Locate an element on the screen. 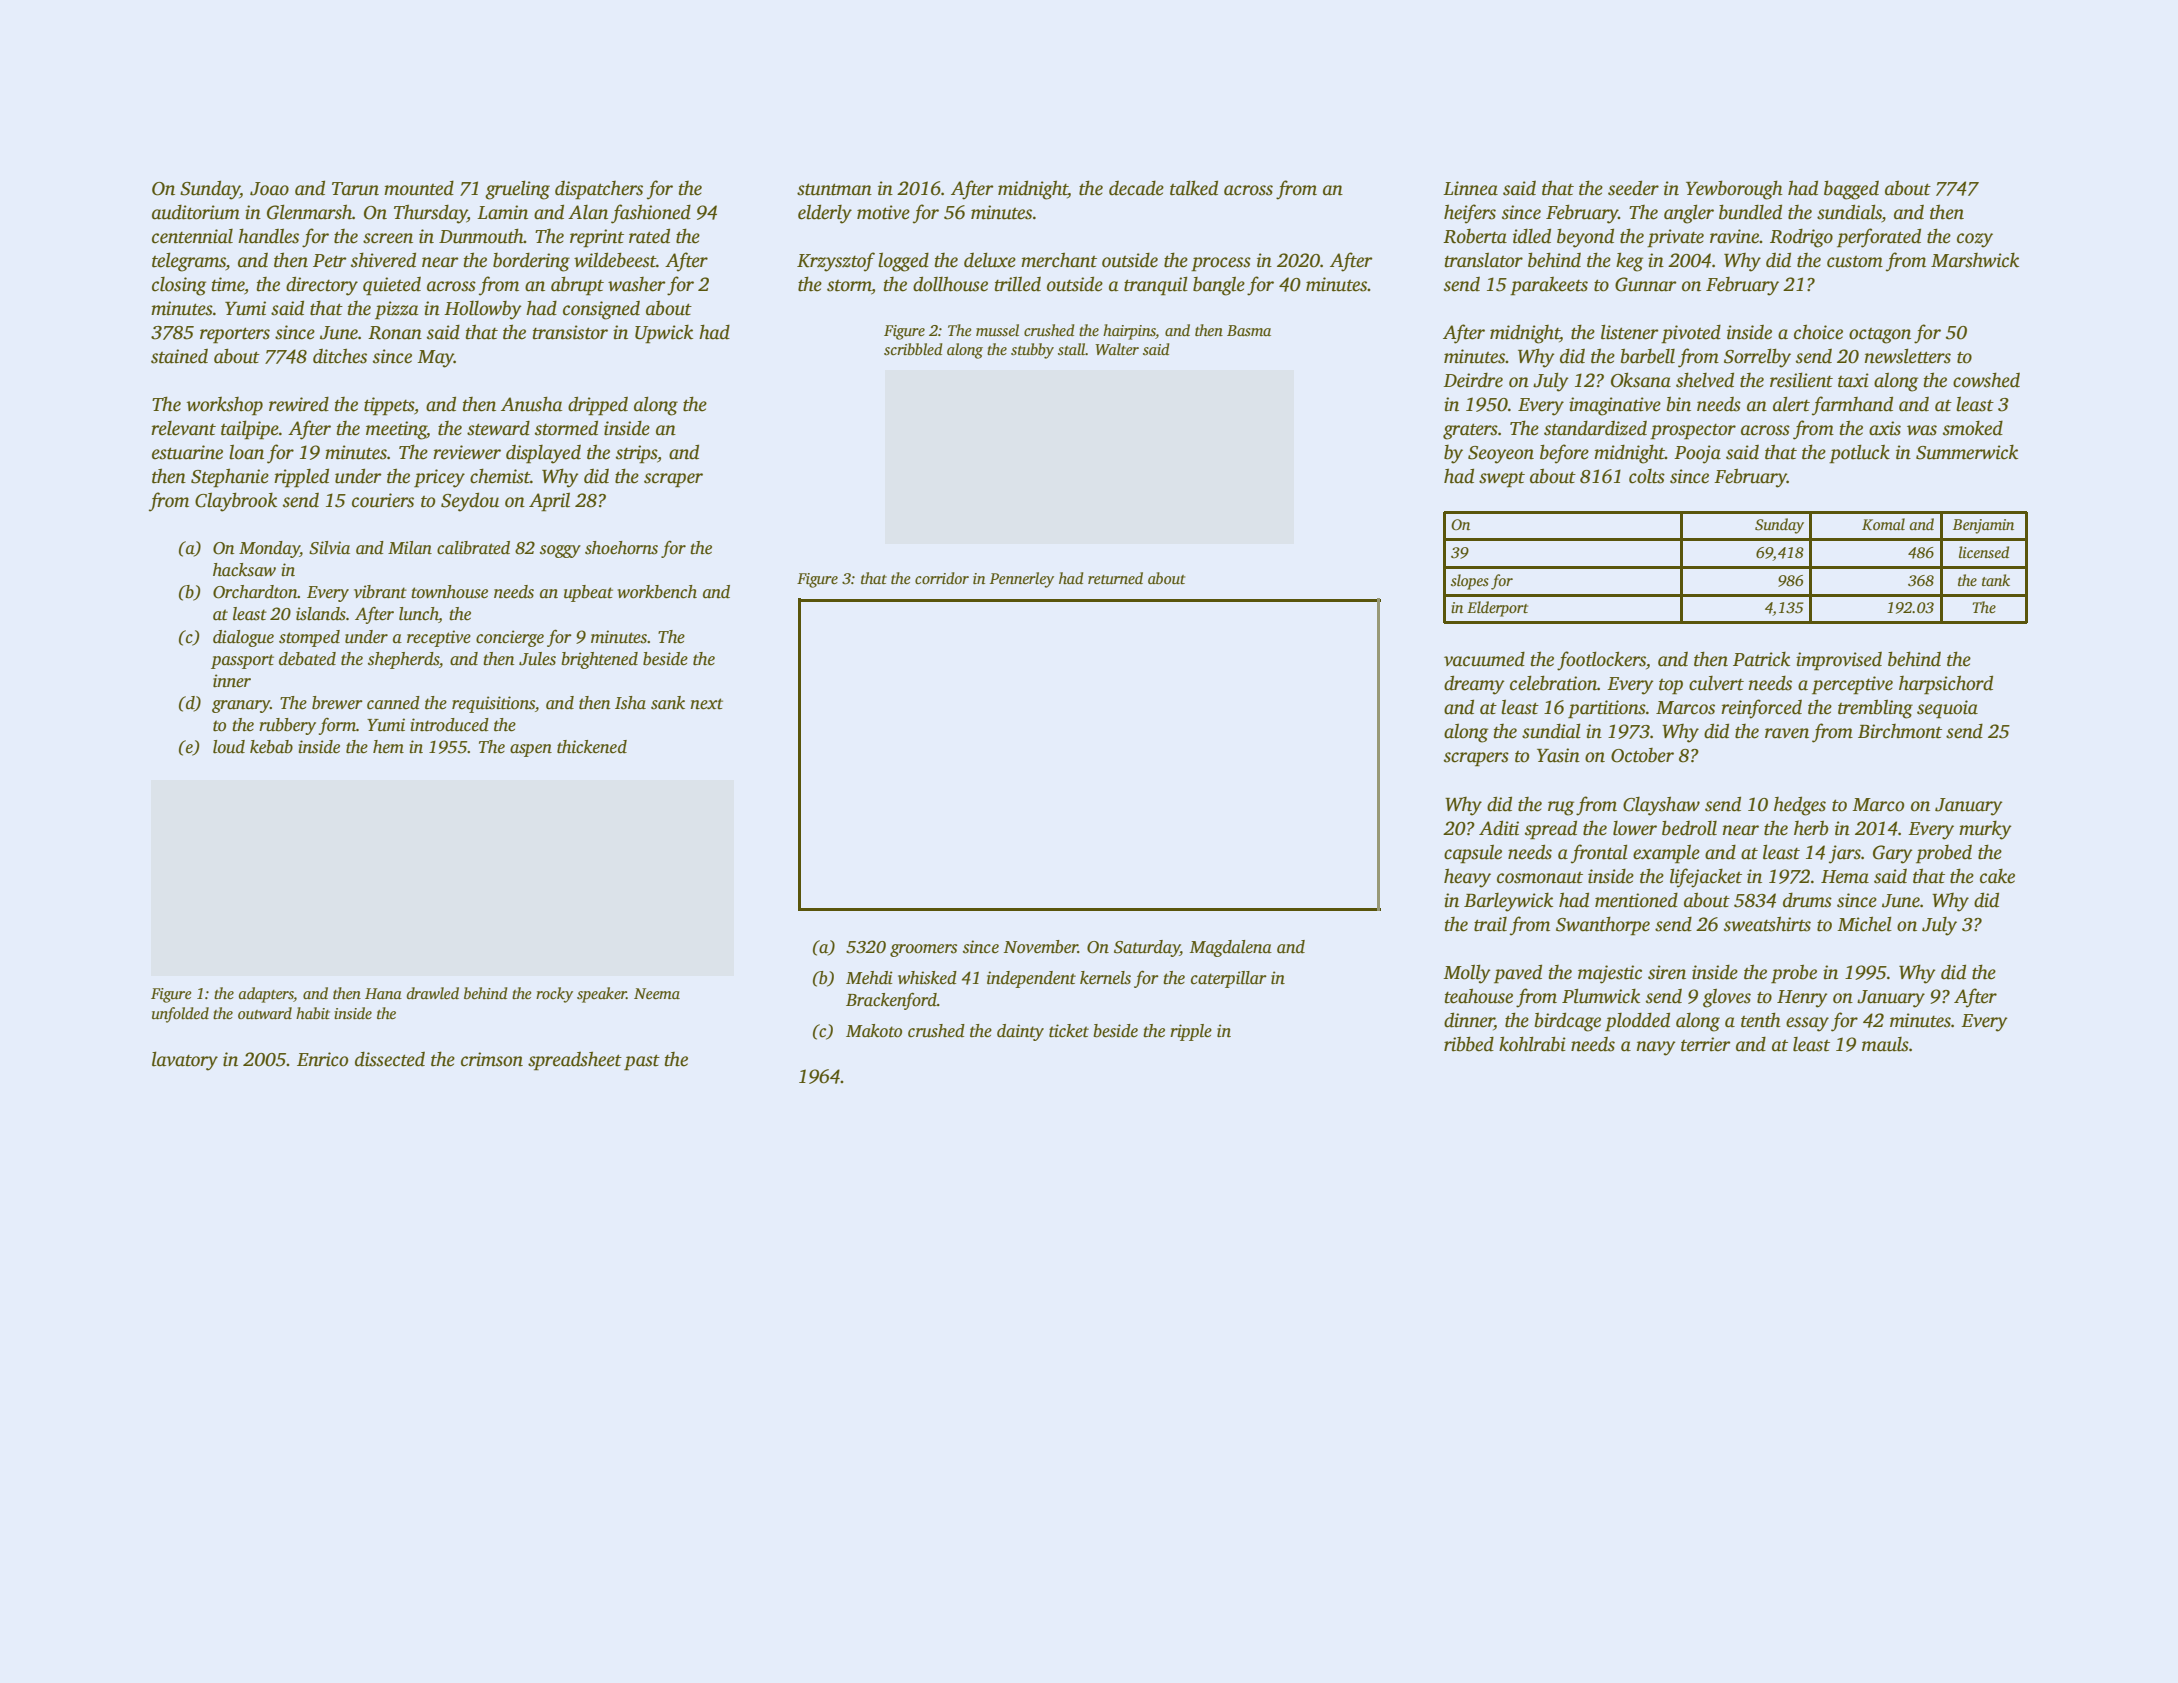  hedges is located at coordinates (1800, 806).
